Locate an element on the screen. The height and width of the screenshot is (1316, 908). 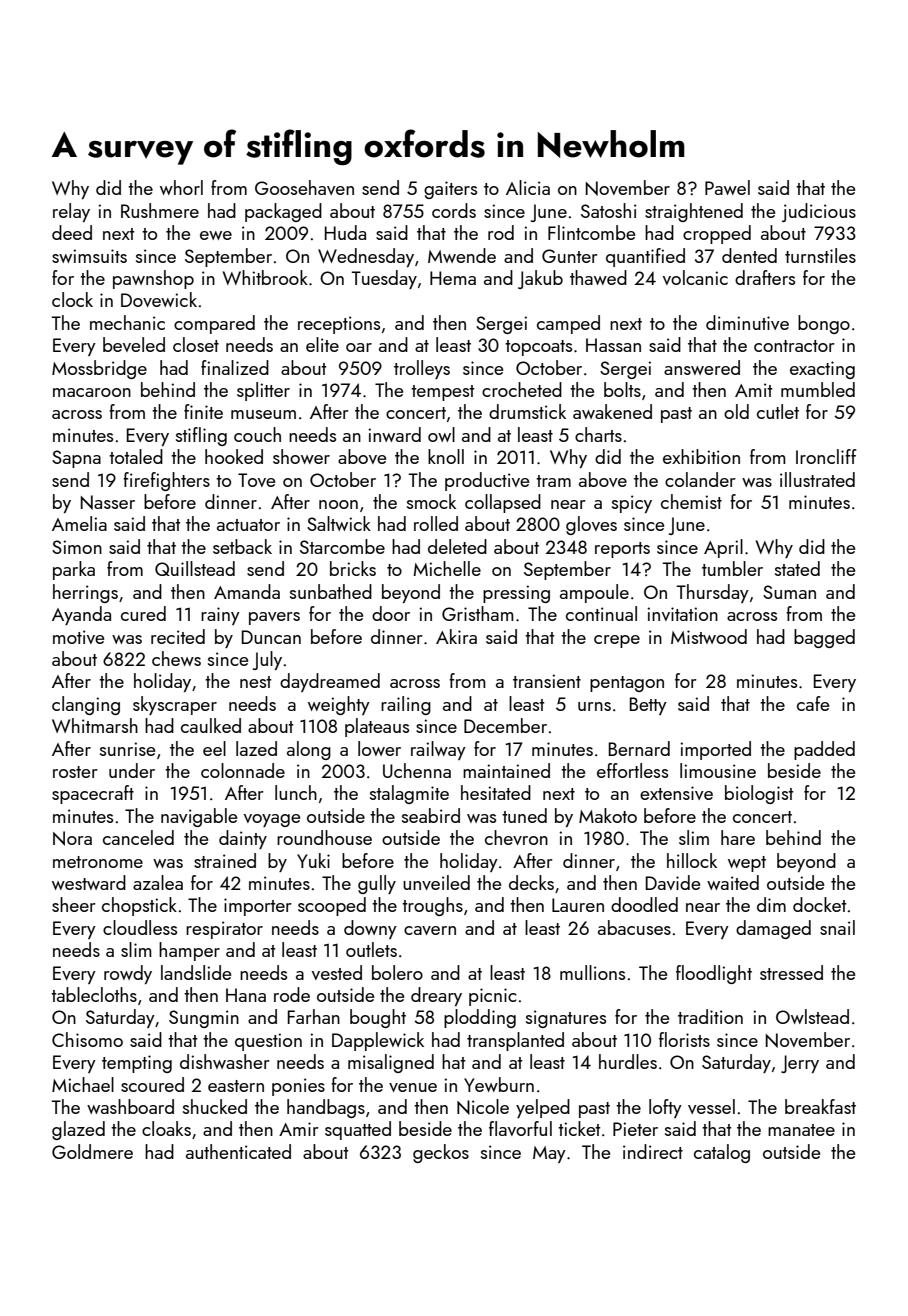
Pawel is located at coordinates (727, 187).
